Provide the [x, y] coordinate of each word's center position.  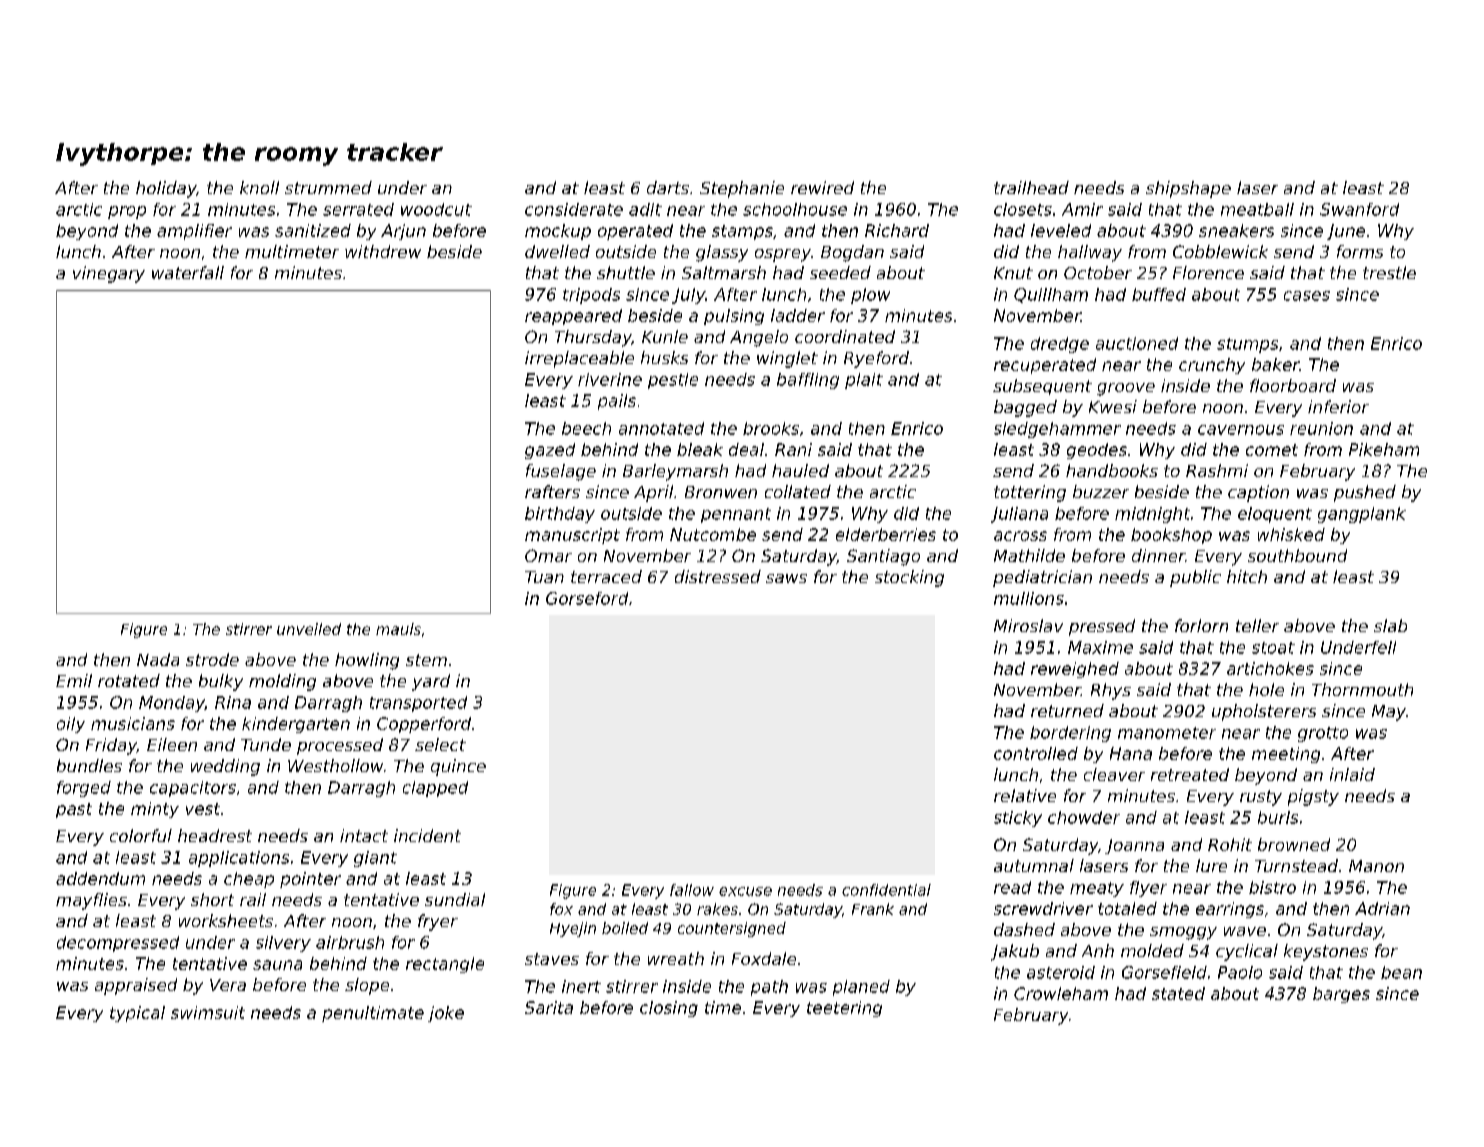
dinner [1158, 555]
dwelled [557, 251]
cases [1307, 296]
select [440, 744]
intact [364, 835]
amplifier [194, 232]
